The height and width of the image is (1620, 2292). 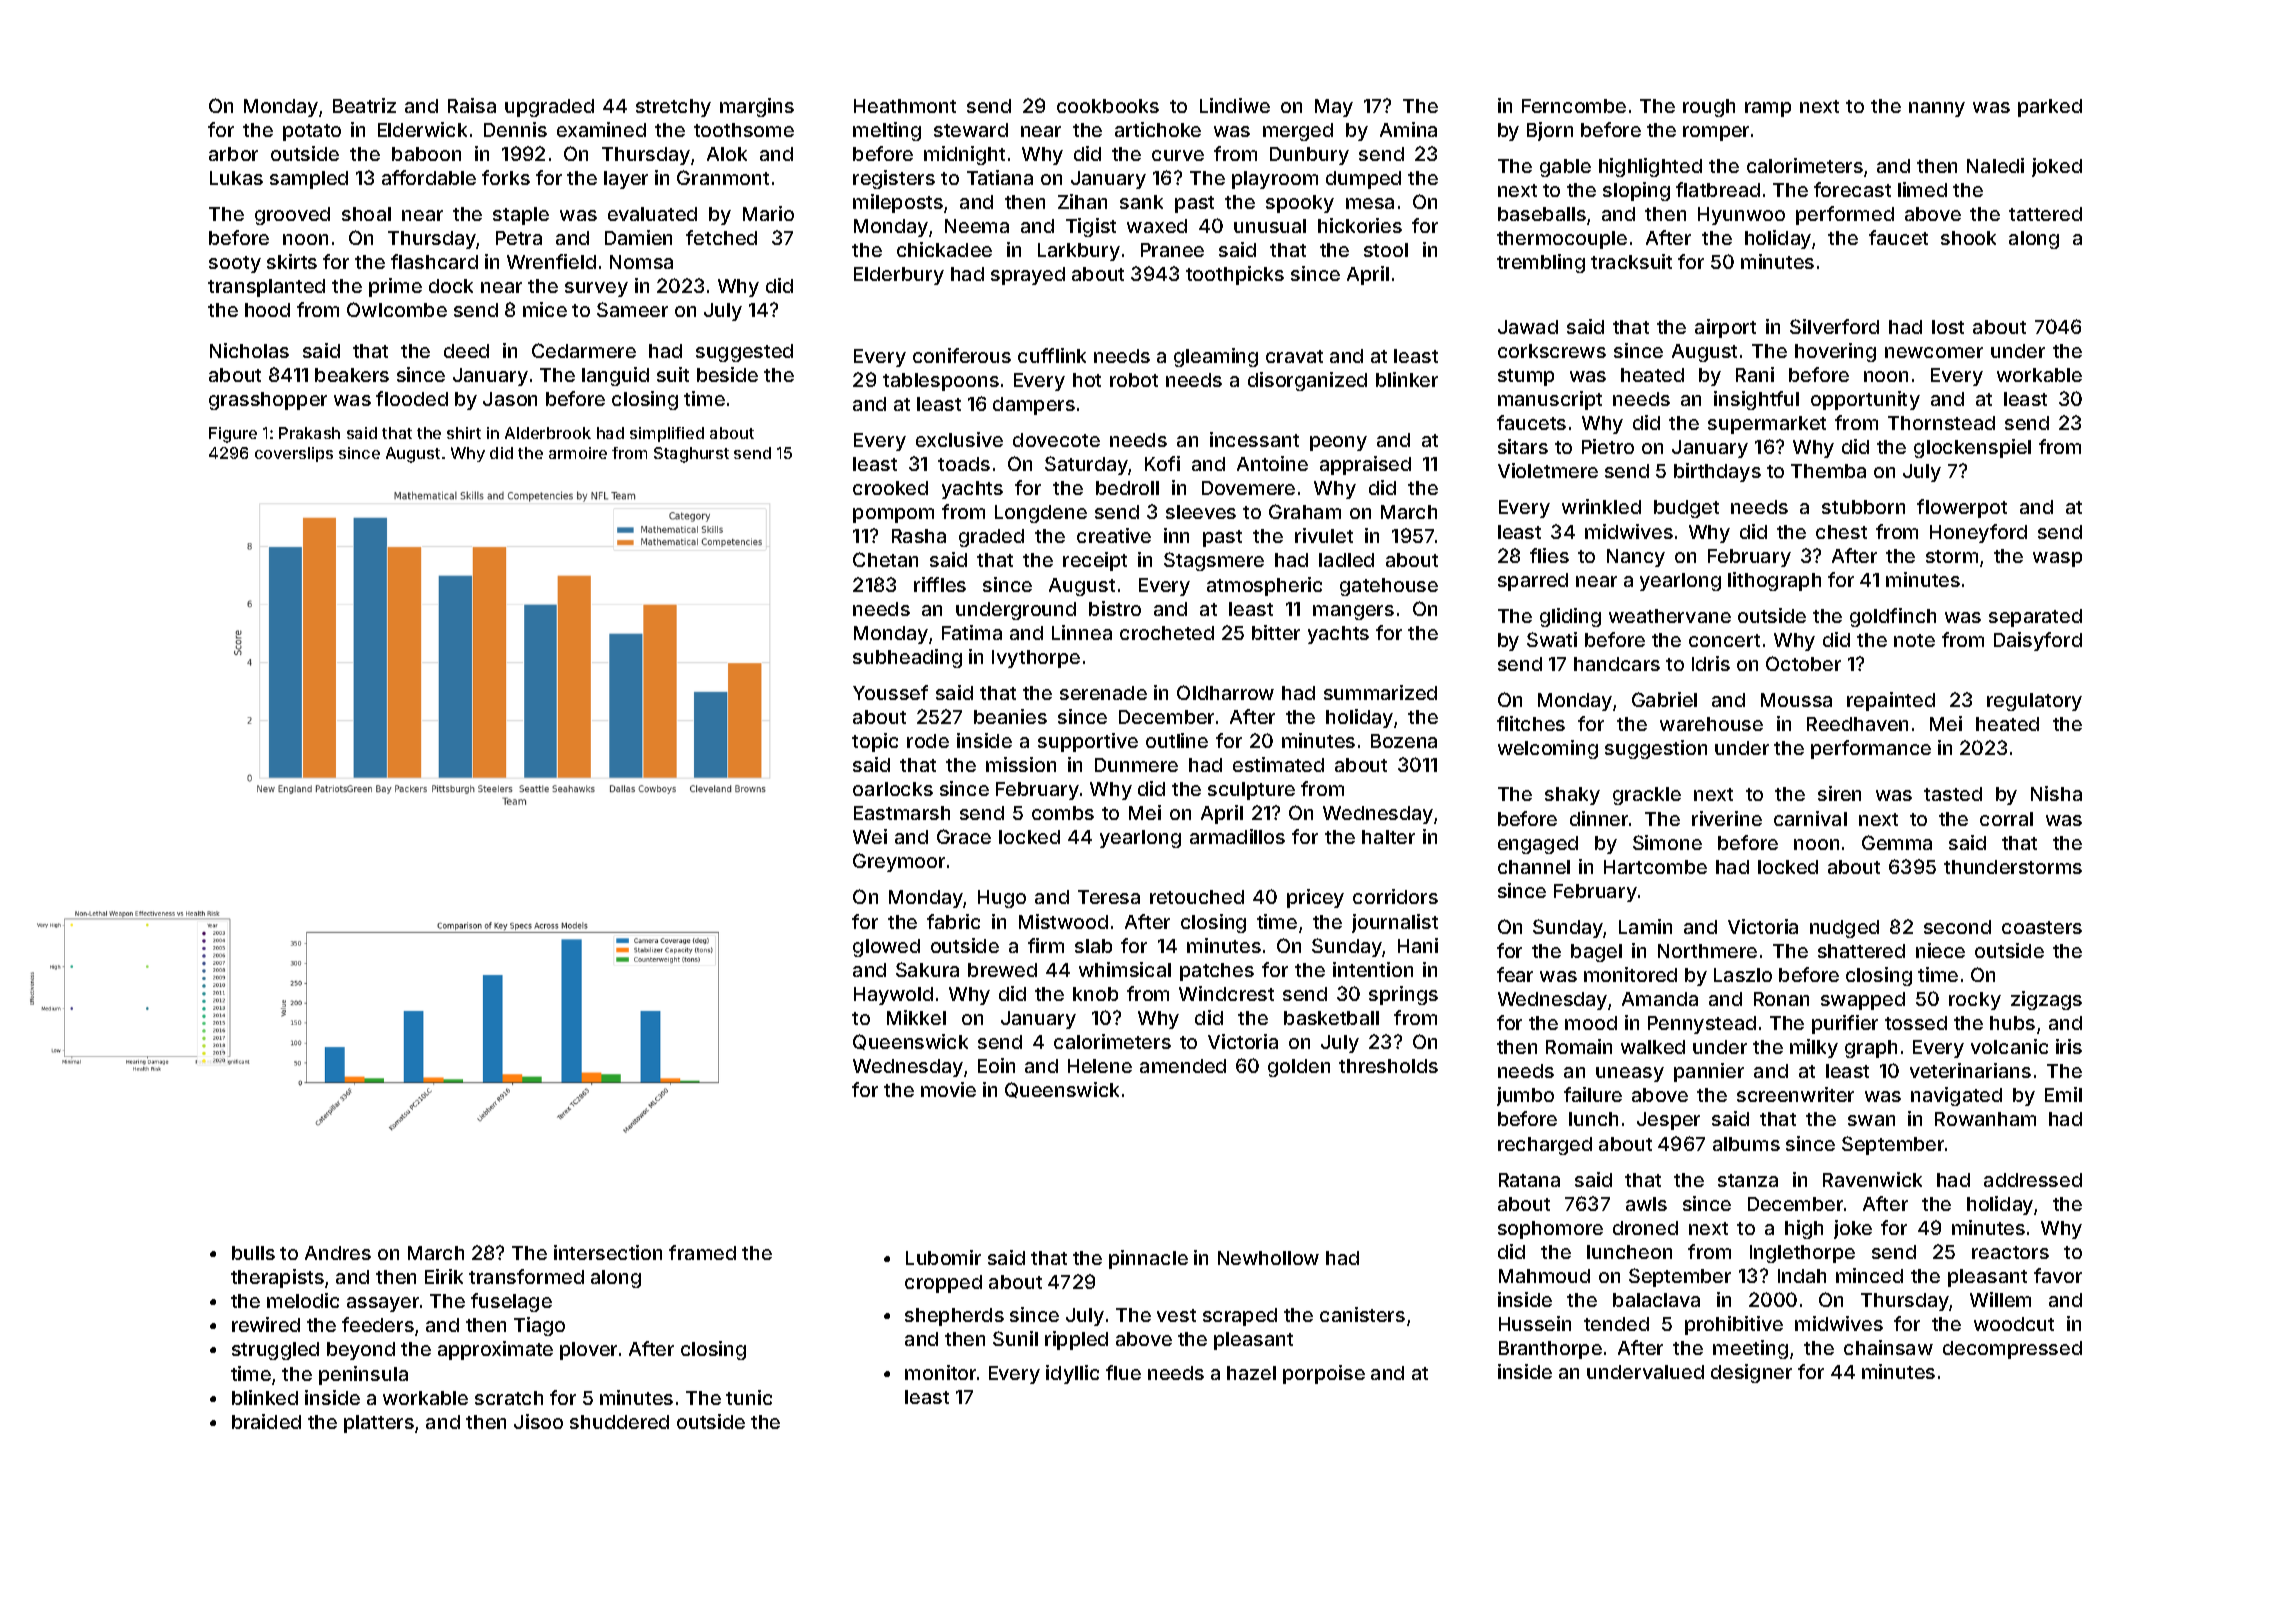 I want to click on porpoise, so click(x=1324, y=1374).
